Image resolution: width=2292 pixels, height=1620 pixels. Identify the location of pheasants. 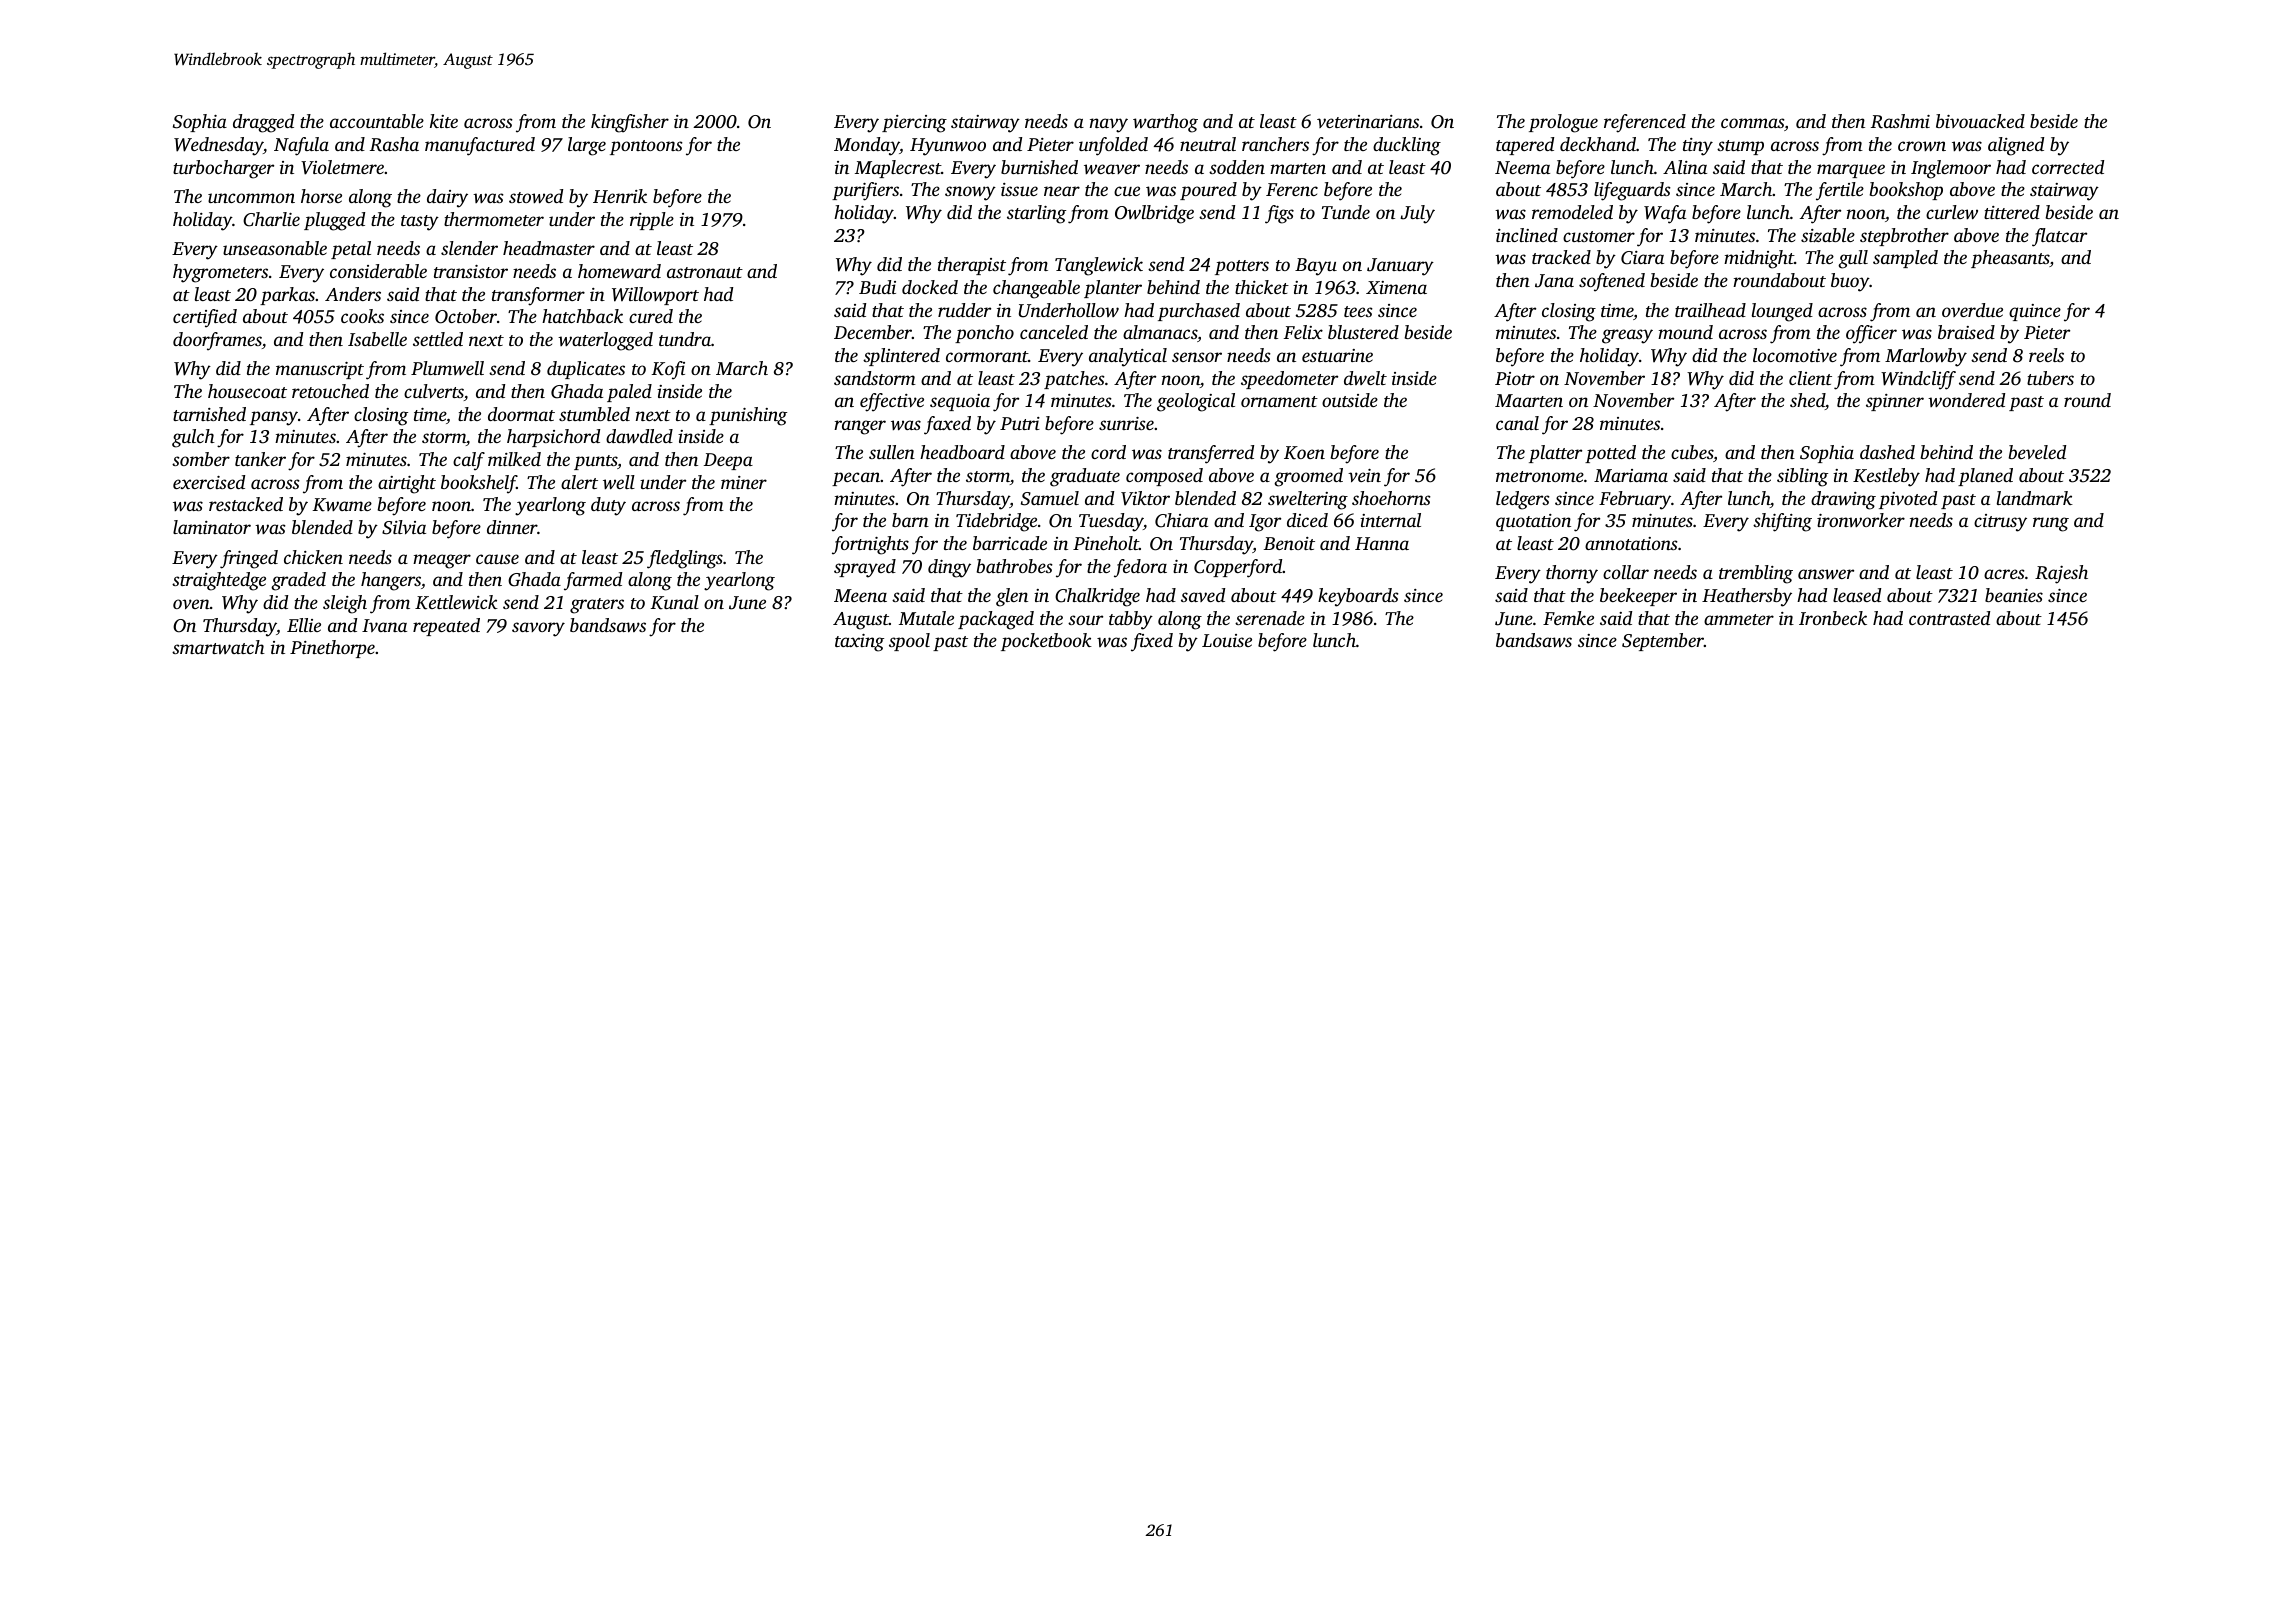
(2010, 259).
